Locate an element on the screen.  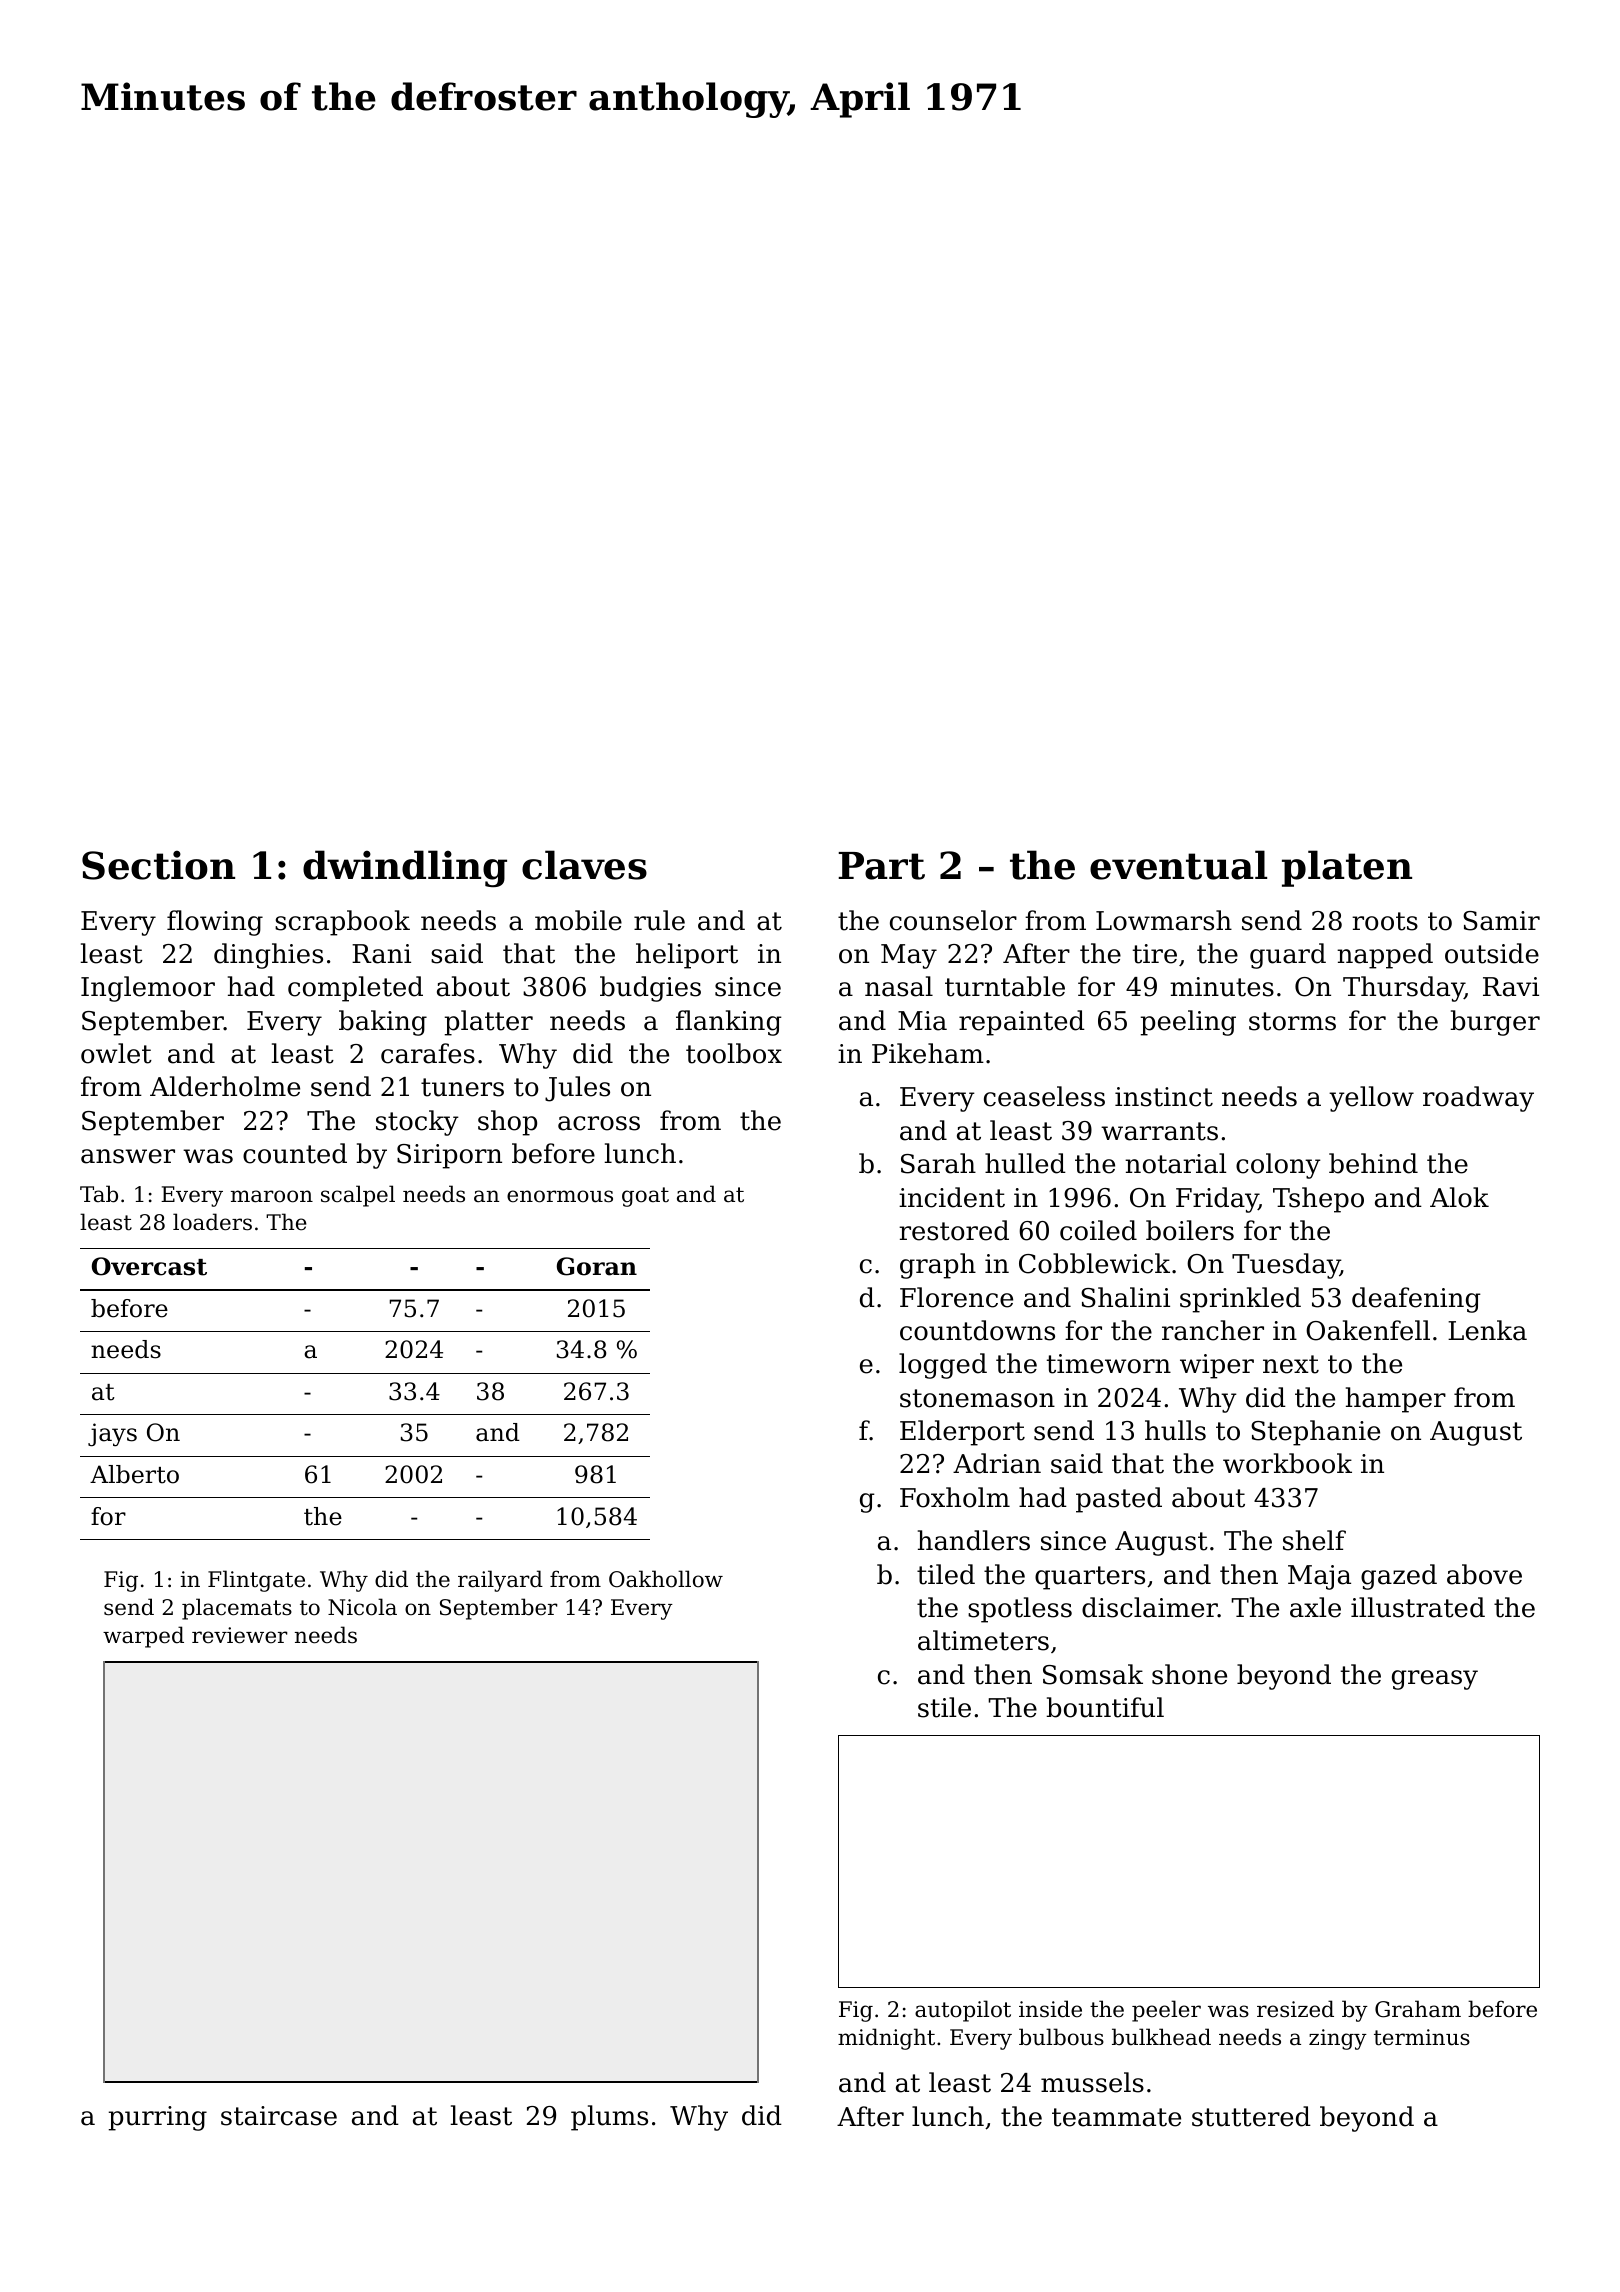
flowing is located at coordinates (215, 923).
